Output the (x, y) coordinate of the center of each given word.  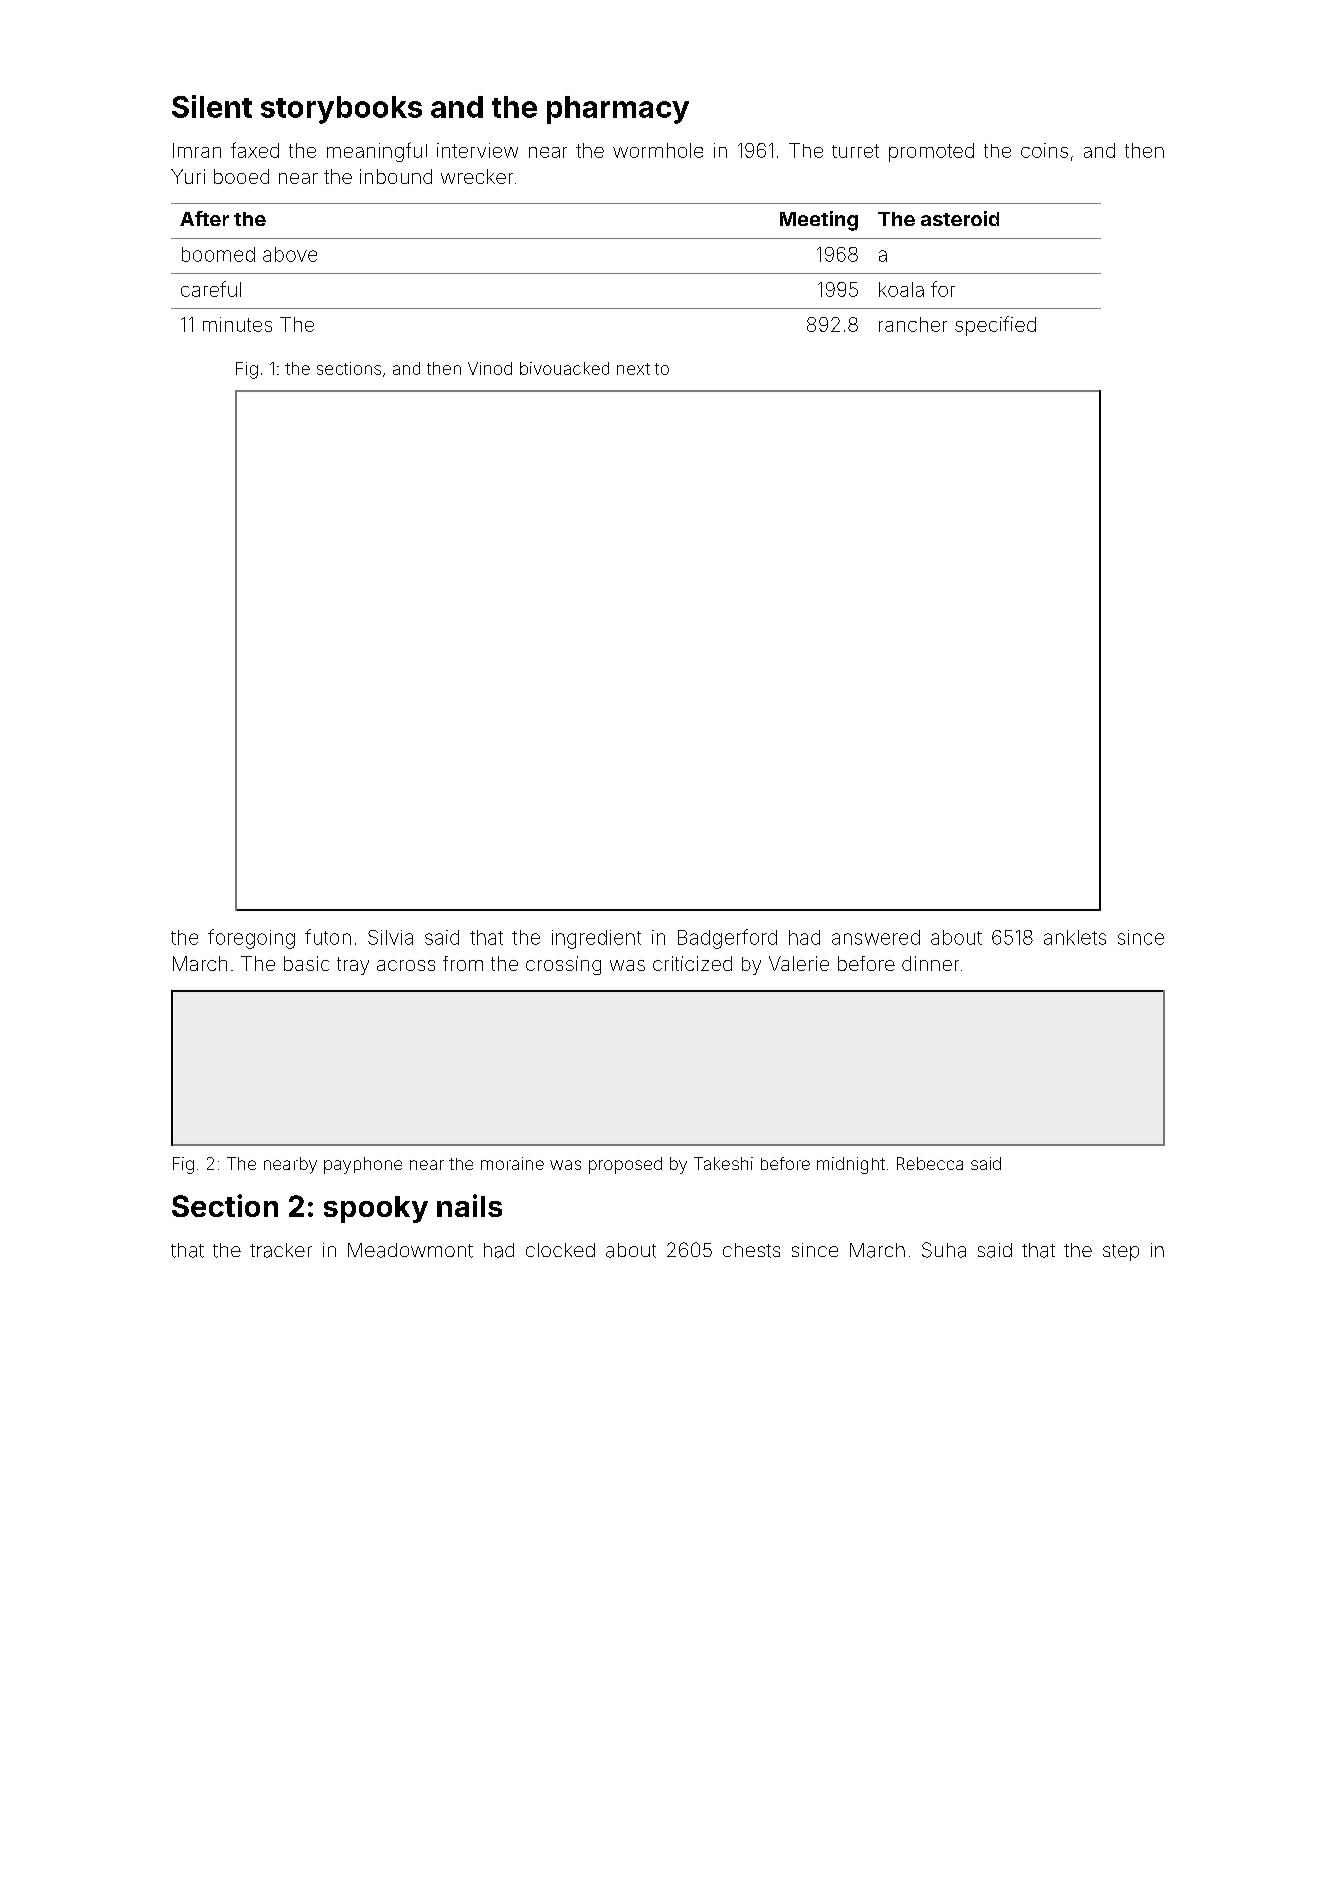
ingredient (596, 939)
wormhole (658, 150)
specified (995, 326)
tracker (281, 1250)
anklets (1075, 937)
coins (1044, 150)
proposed (625, 1165)
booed (241, 176)
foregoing (251, 939)
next (633, 369)
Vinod (490, 368)
